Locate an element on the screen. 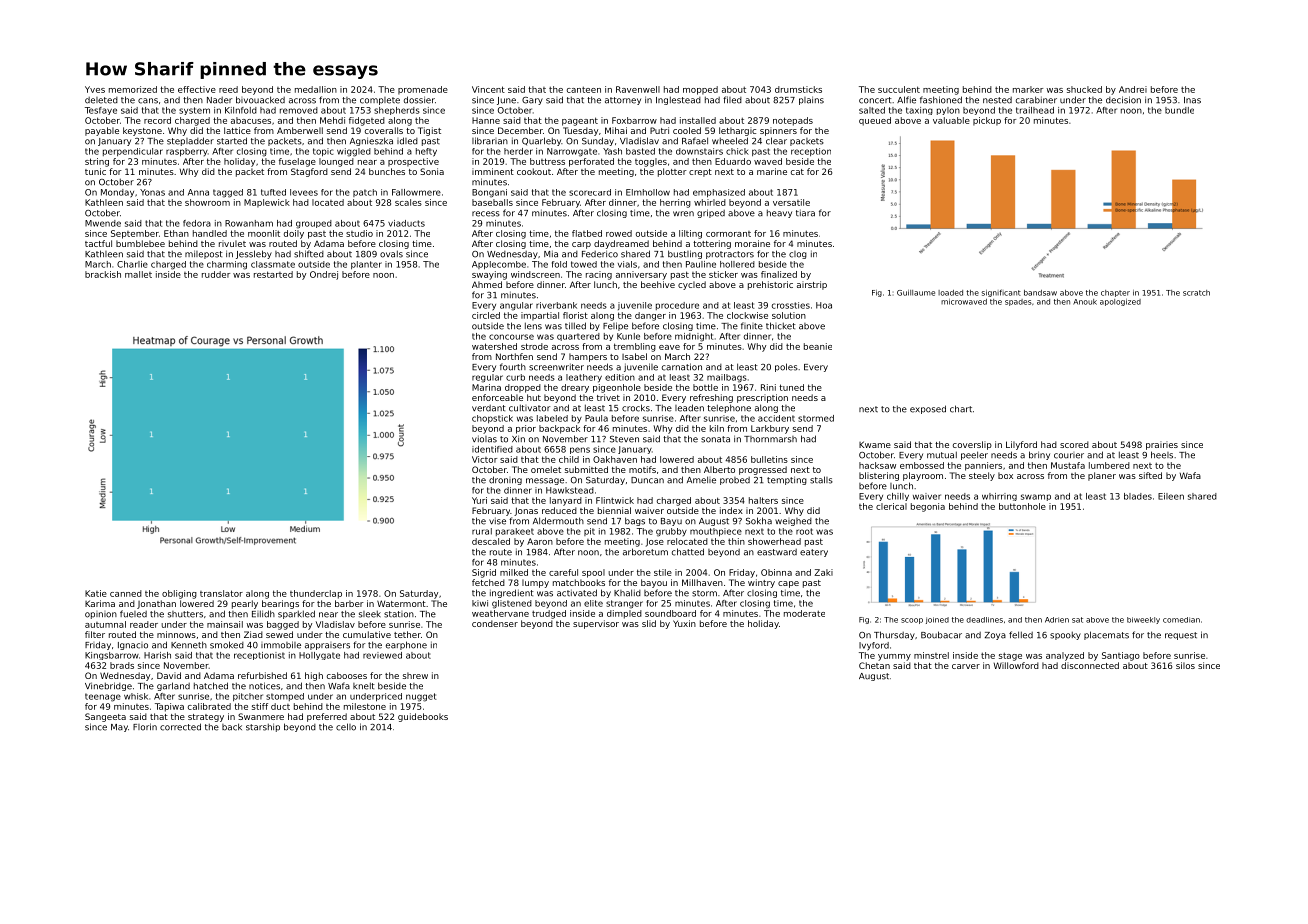  spades is located at coordinates (1018, 302).
